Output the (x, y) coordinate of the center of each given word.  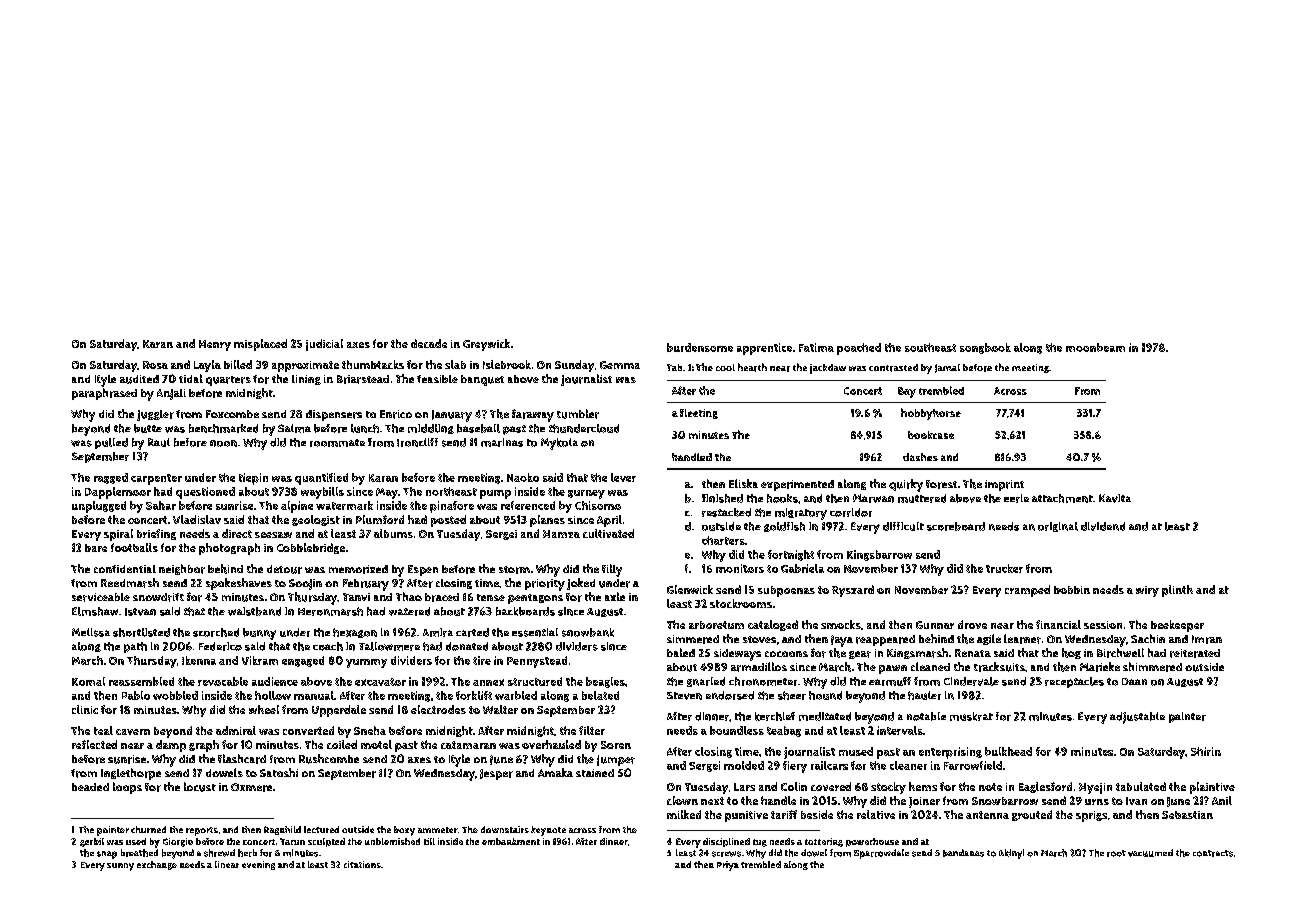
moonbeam (1095, 347)
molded (744, 765)
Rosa (155, 365)
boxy (404, 831)
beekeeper (1177, 626)
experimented (797, 485)
